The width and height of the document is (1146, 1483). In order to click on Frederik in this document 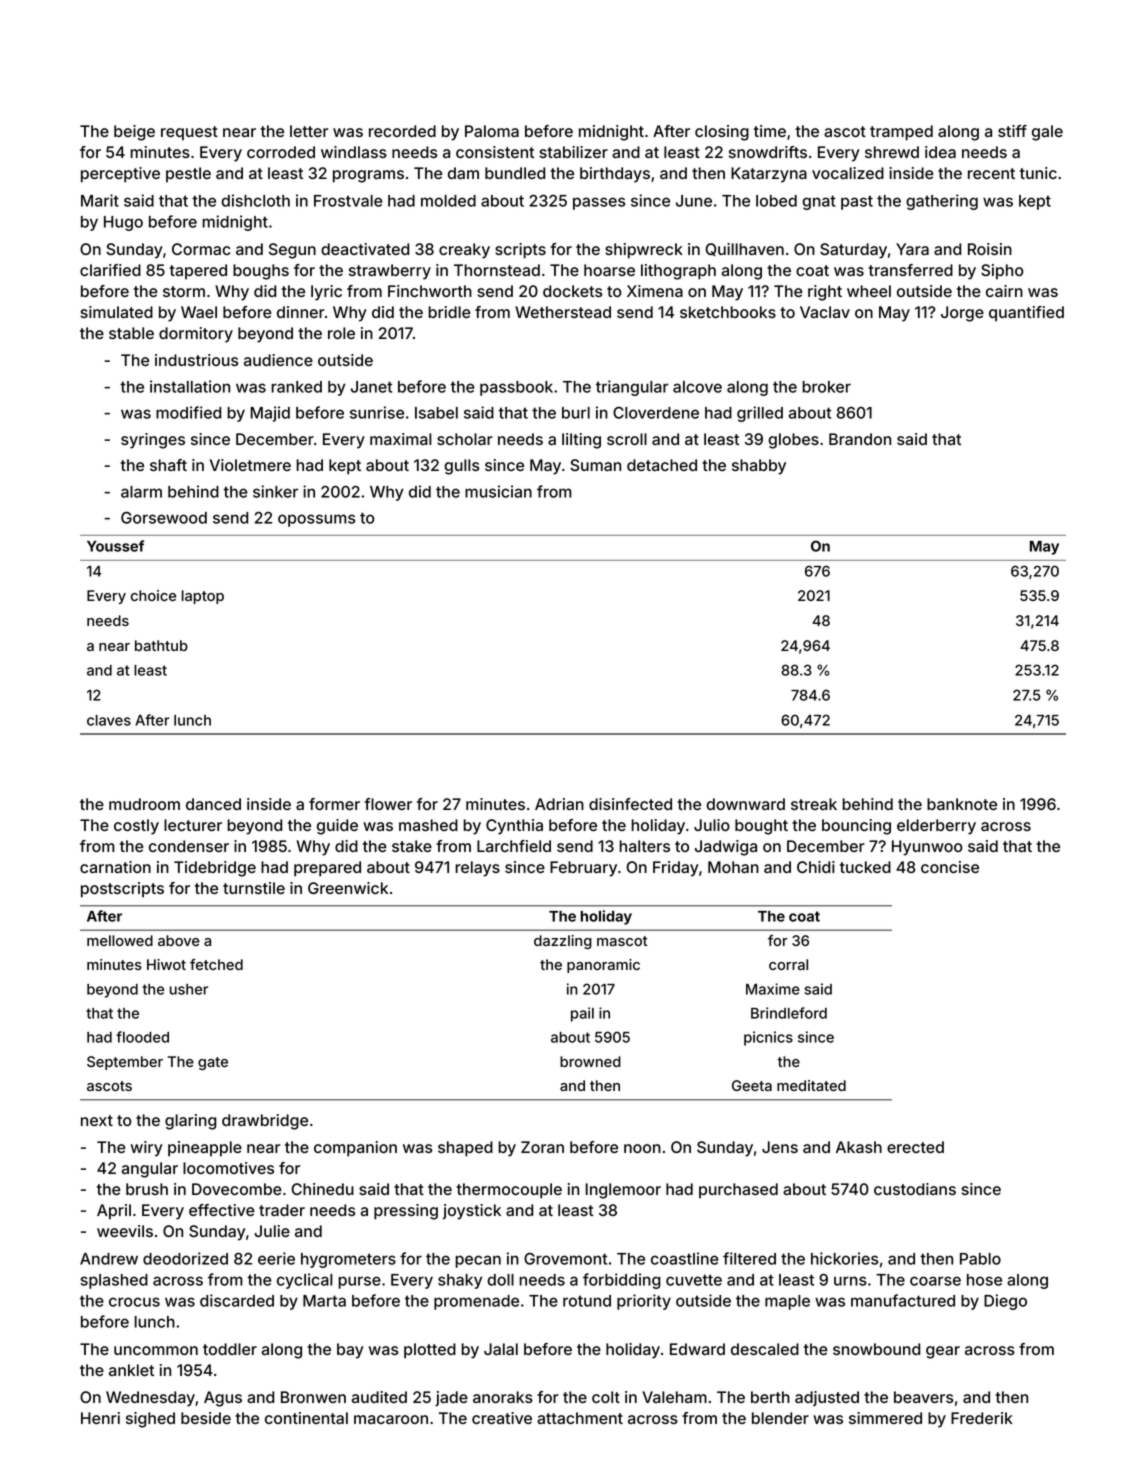, I will do `click(982, 1418)`.
